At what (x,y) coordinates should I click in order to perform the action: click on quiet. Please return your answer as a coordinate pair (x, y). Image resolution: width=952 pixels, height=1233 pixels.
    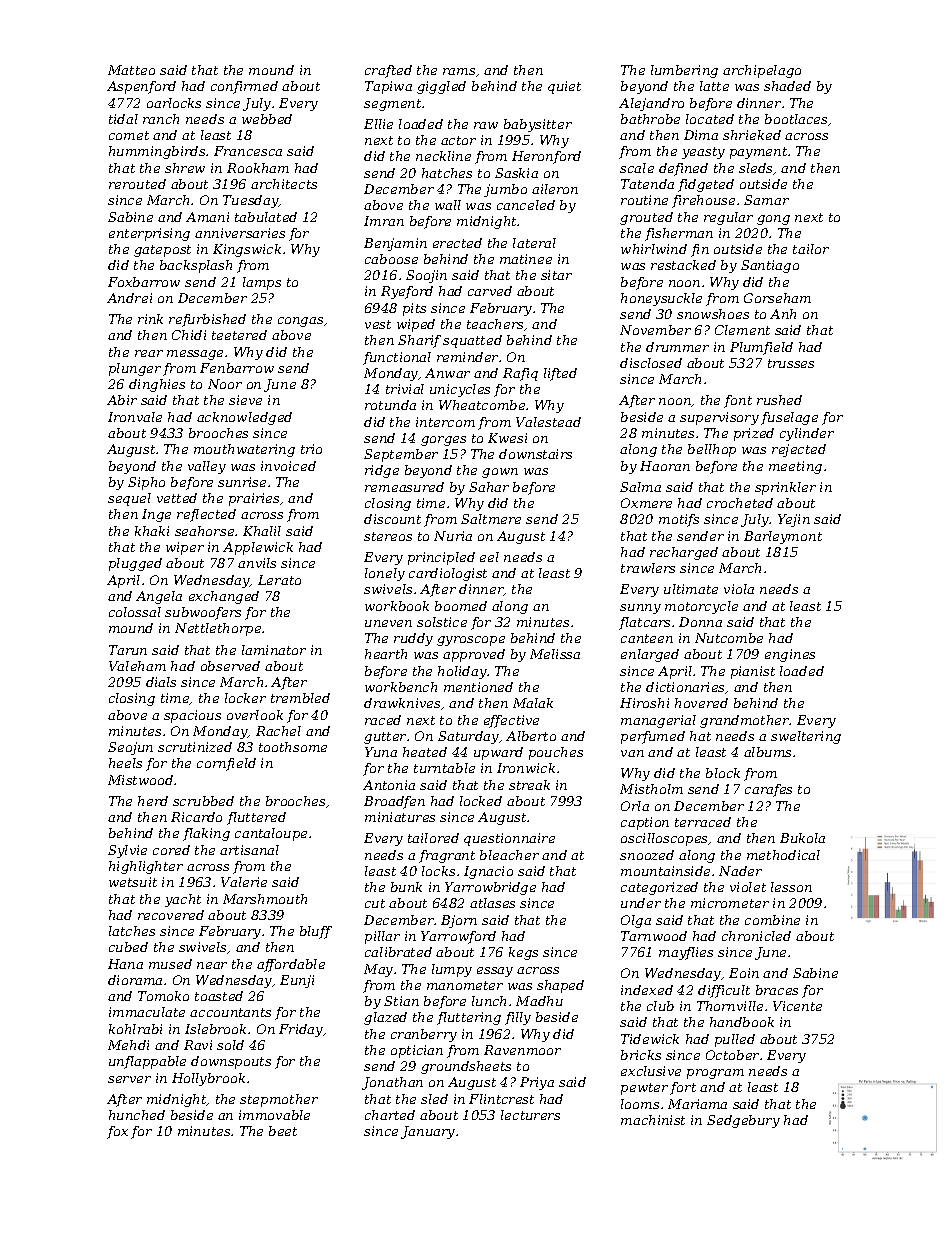
    Looking at the image, I should click on (564, 87).
